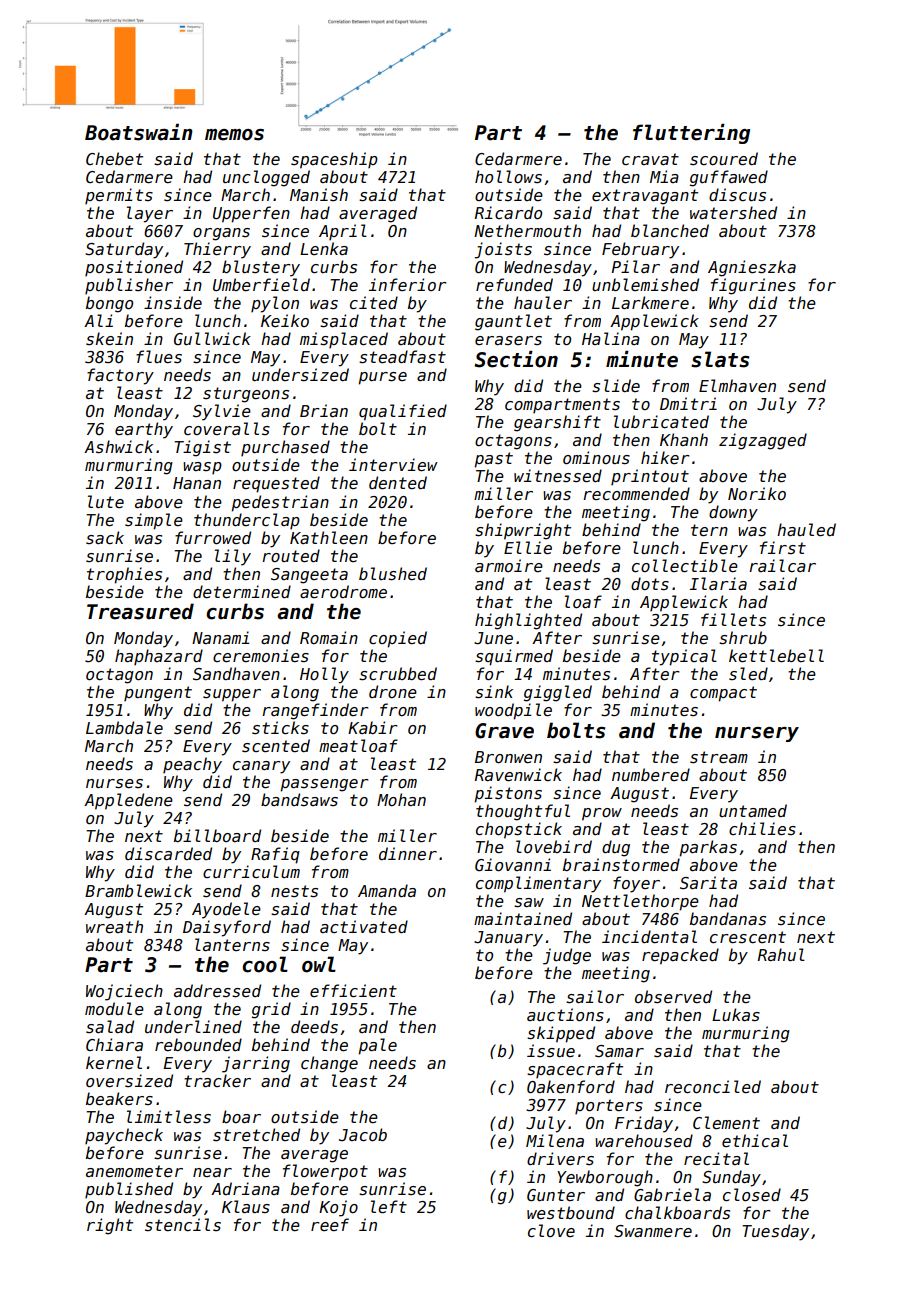  I want to click on Thierry, so click(217, 250).
